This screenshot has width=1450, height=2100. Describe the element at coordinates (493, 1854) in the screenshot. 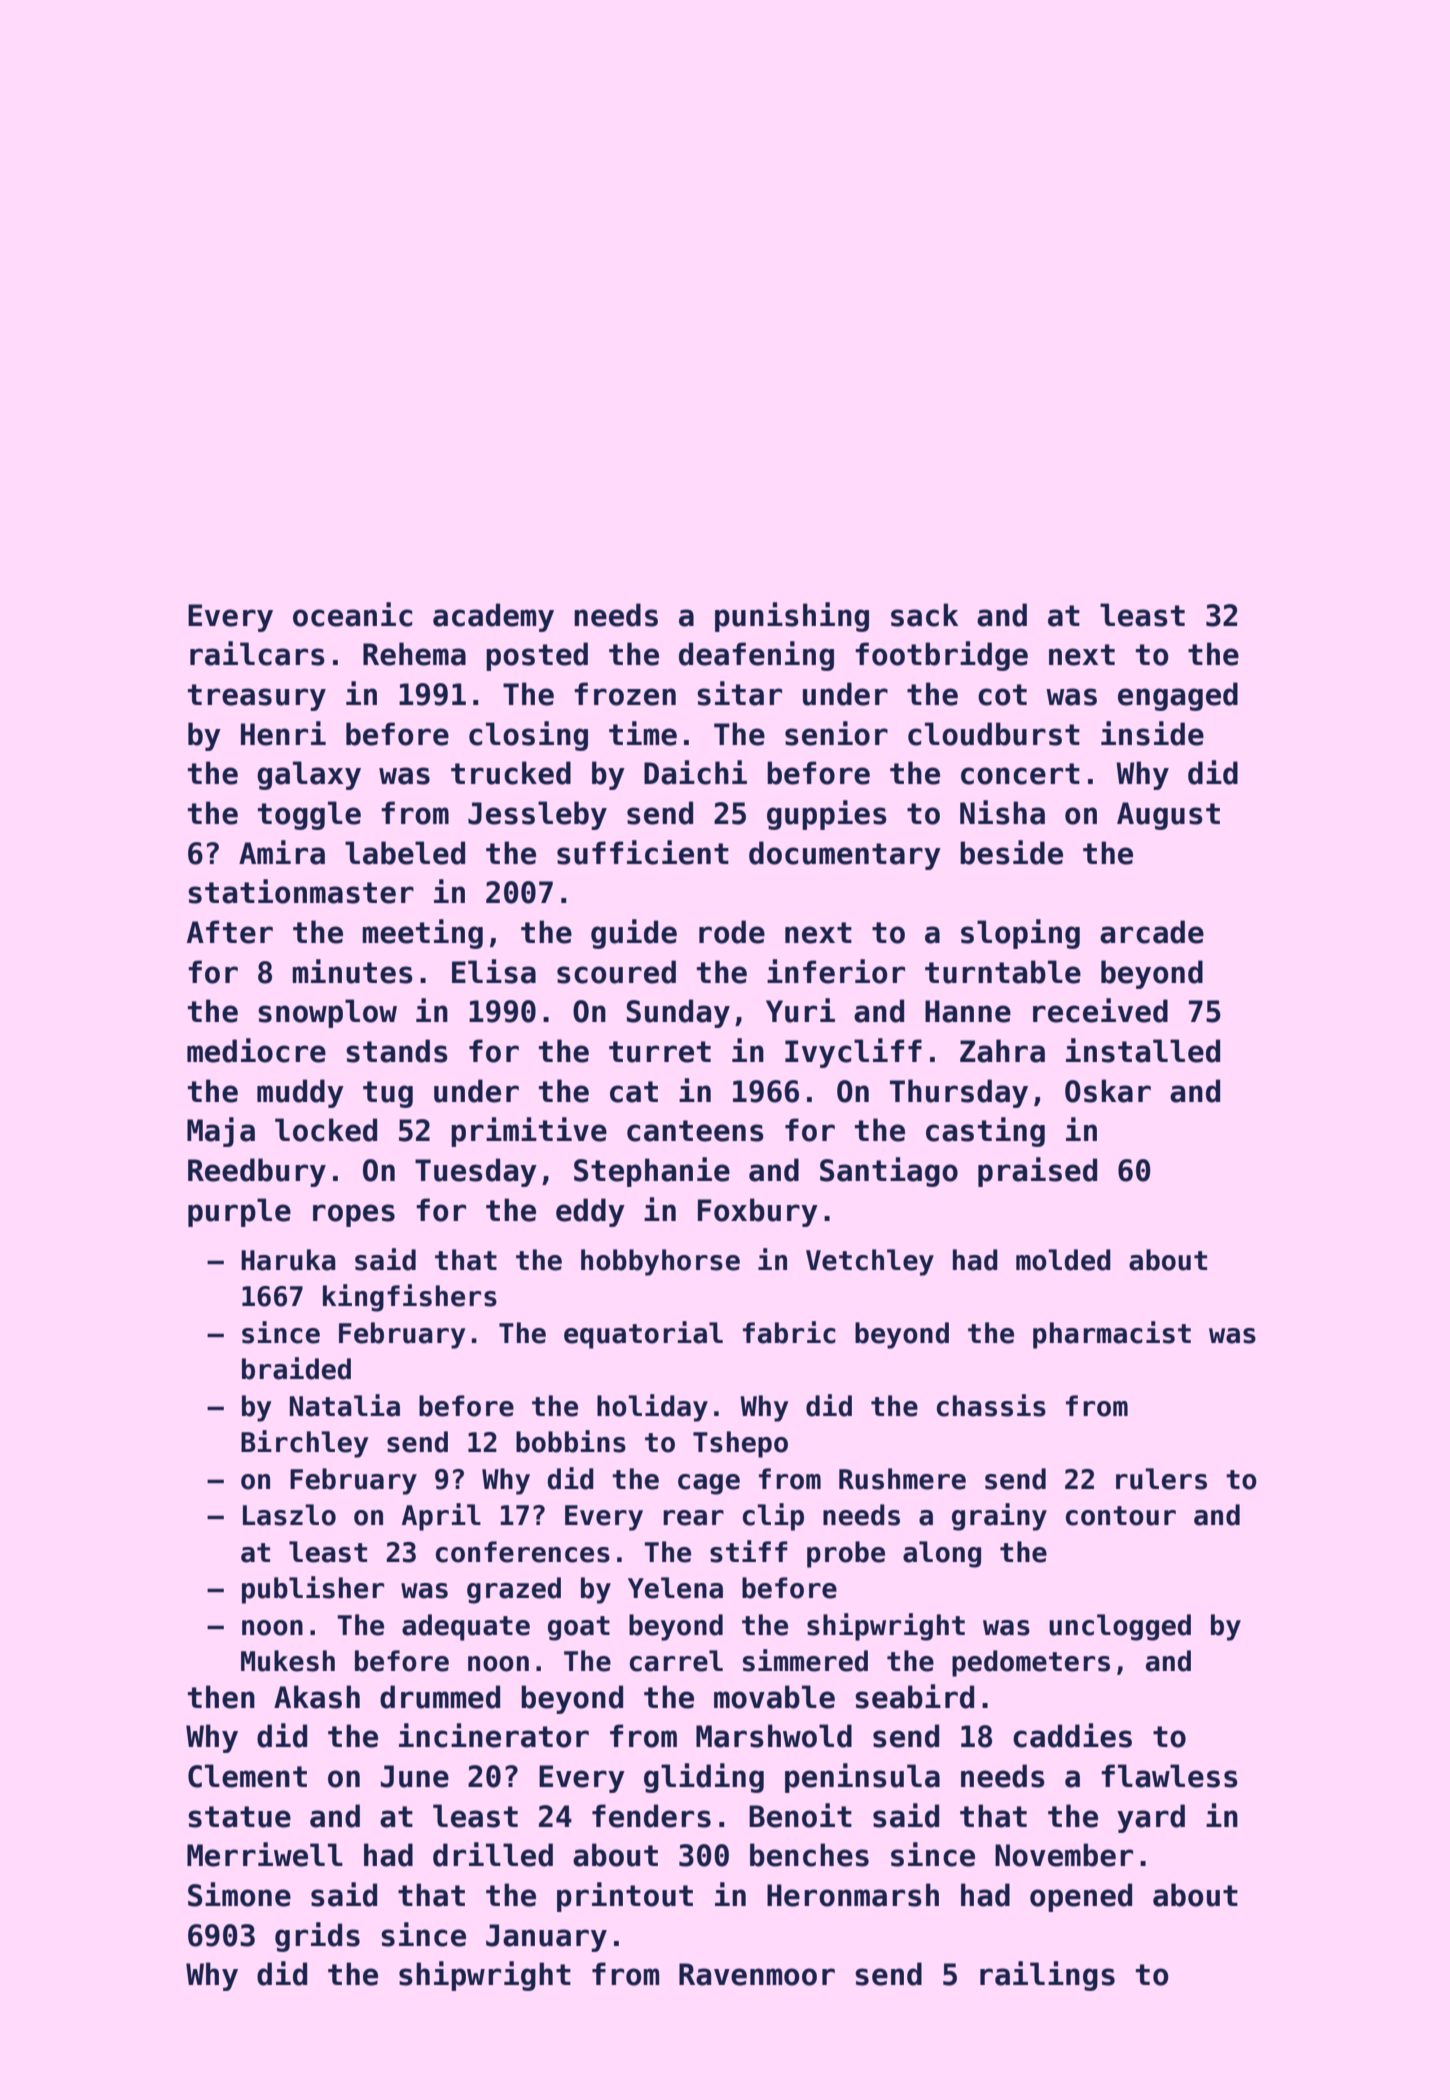

I see `drilled` at that location.
